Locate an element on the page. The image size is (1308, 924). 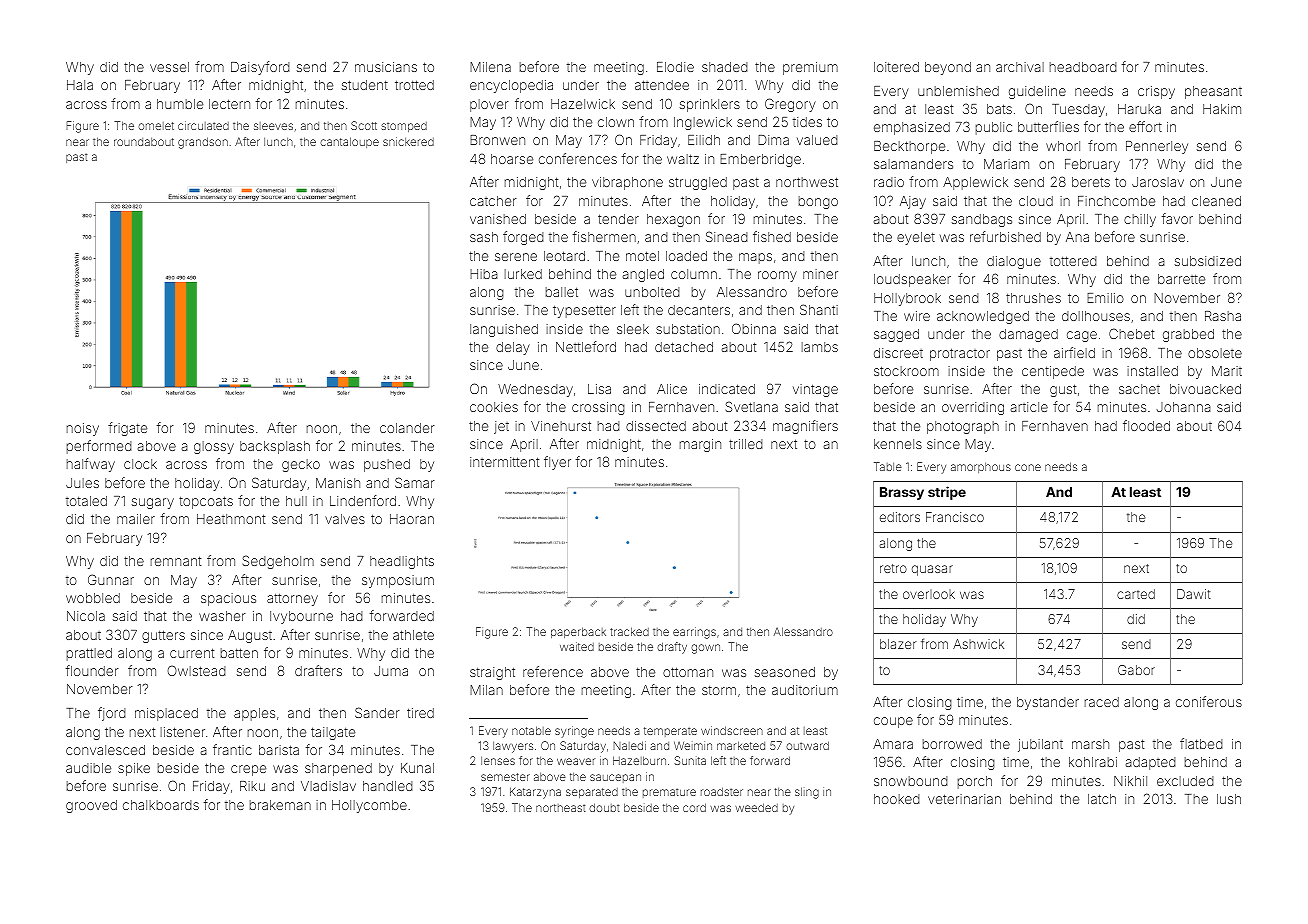
roomy is located at coordinates (777, 276).
